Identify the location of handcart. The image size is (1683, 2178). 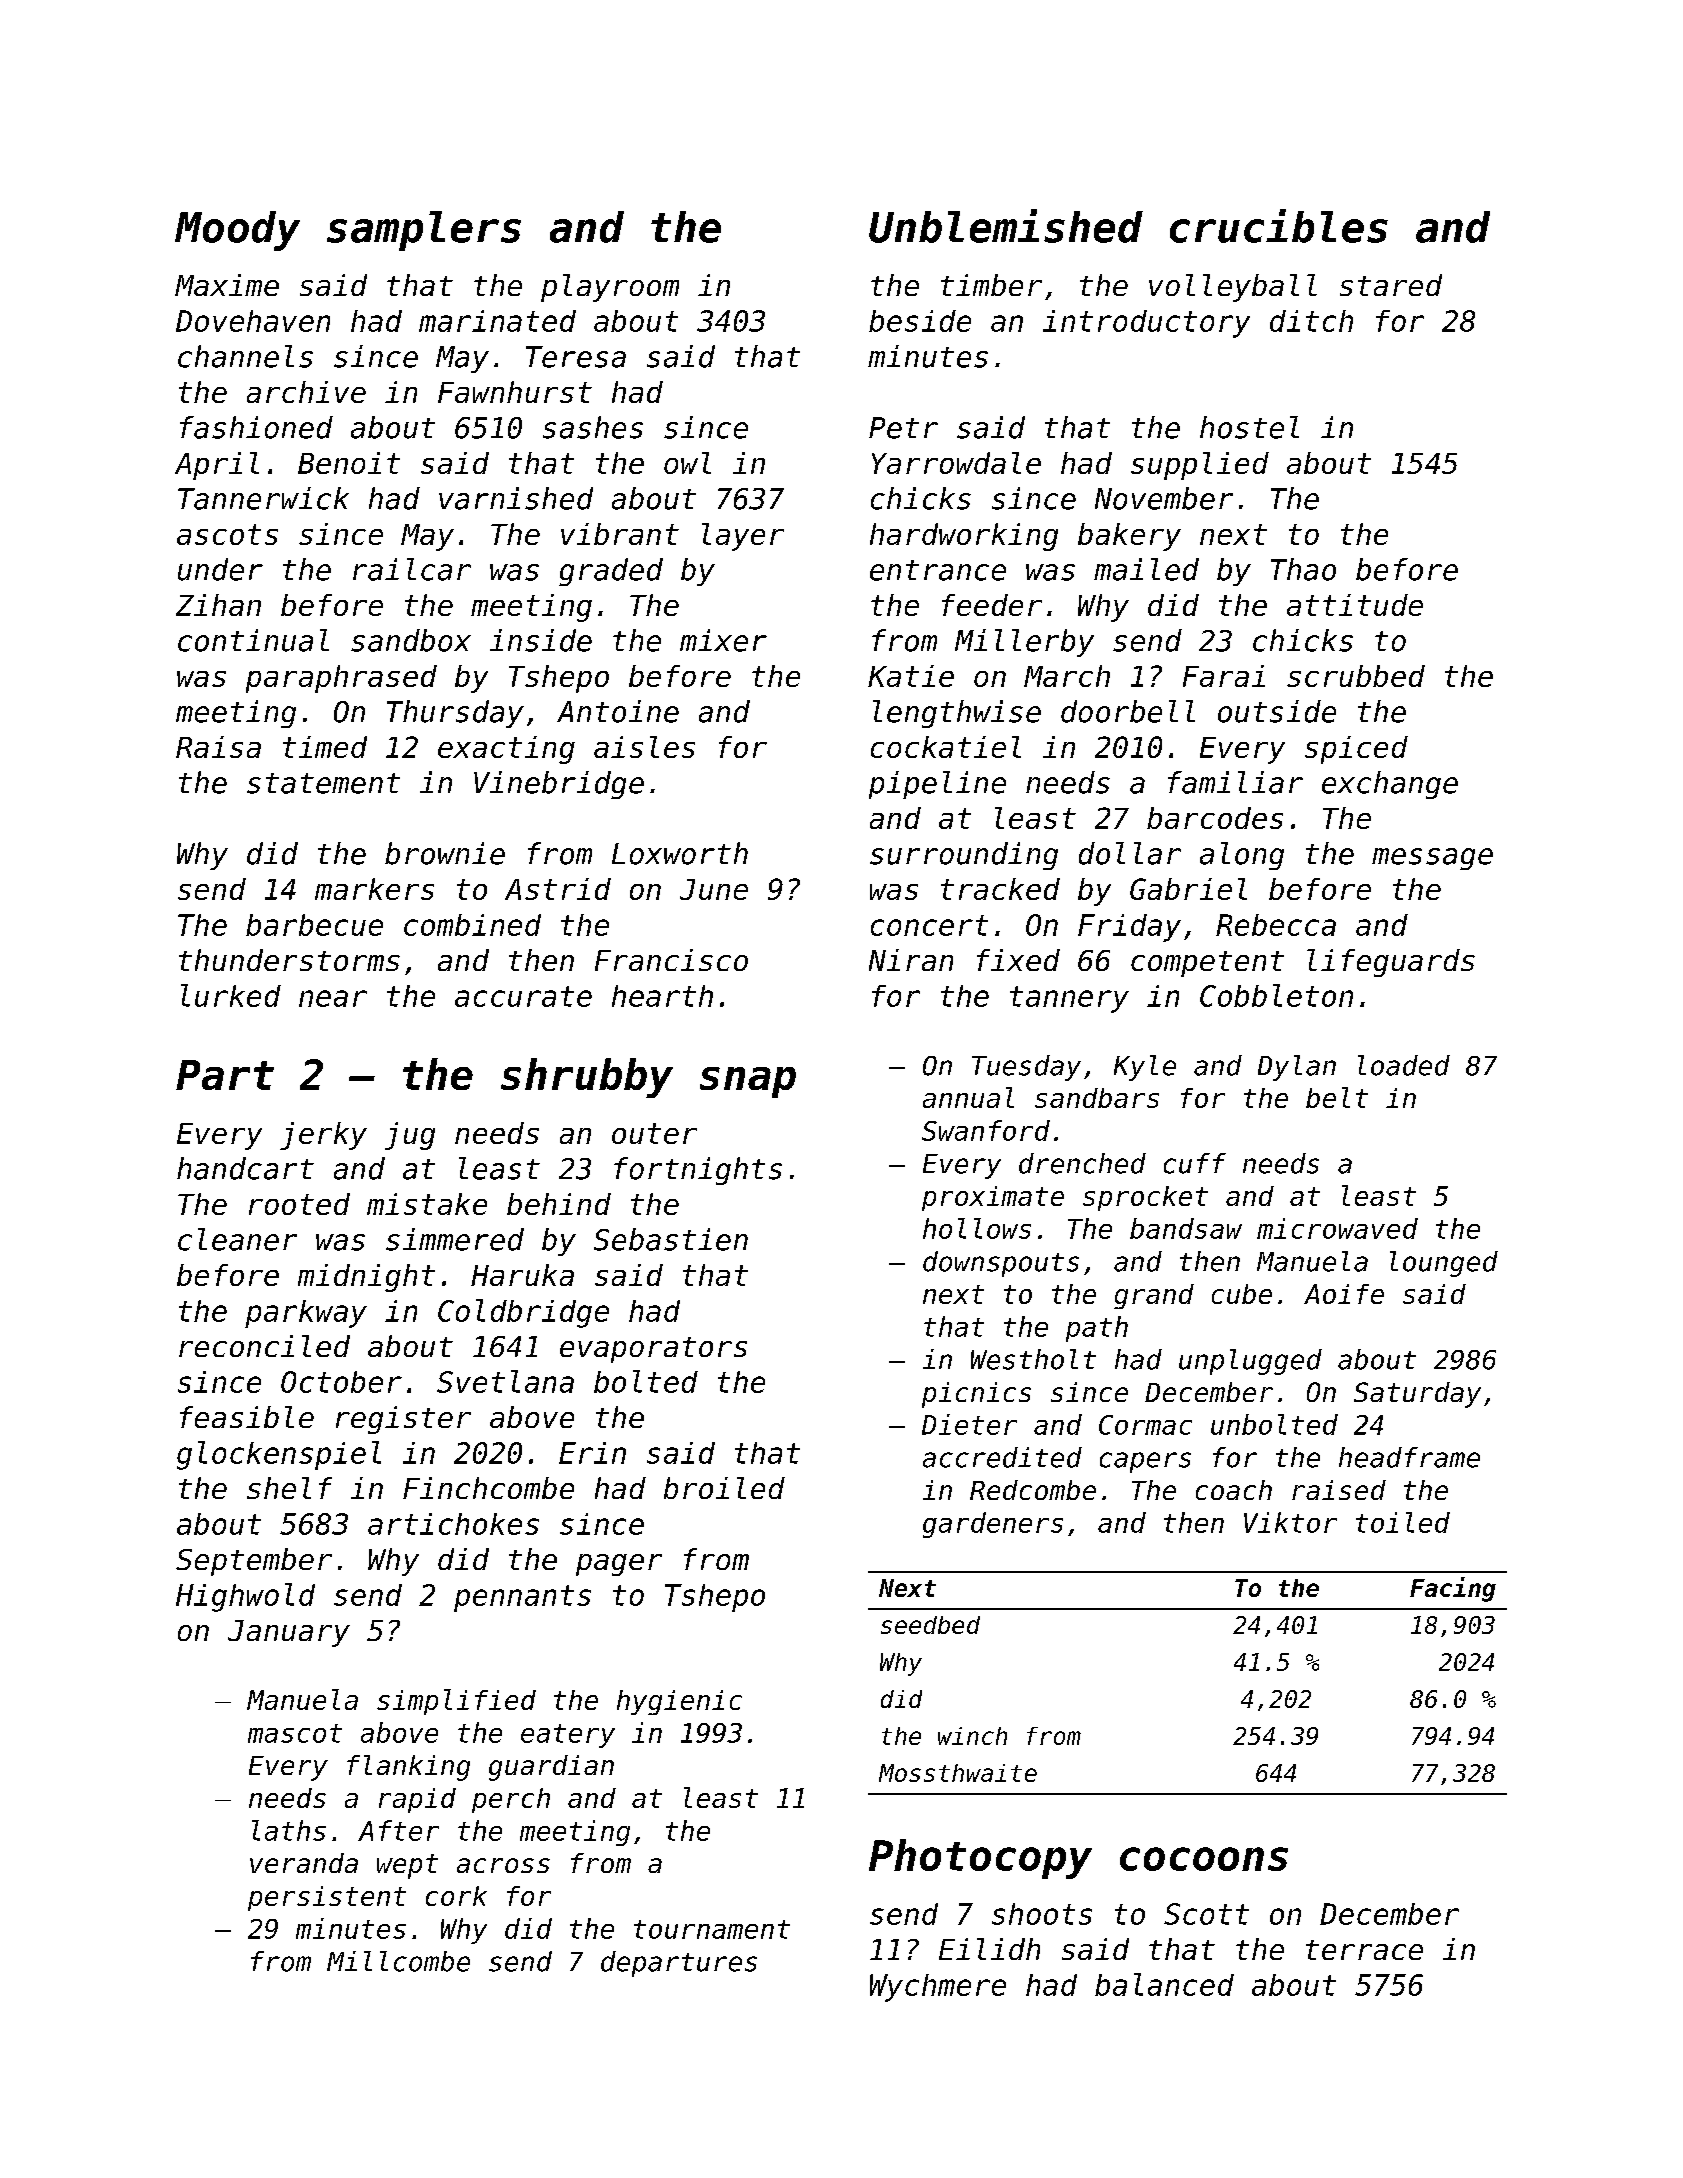
(245, 1168).
